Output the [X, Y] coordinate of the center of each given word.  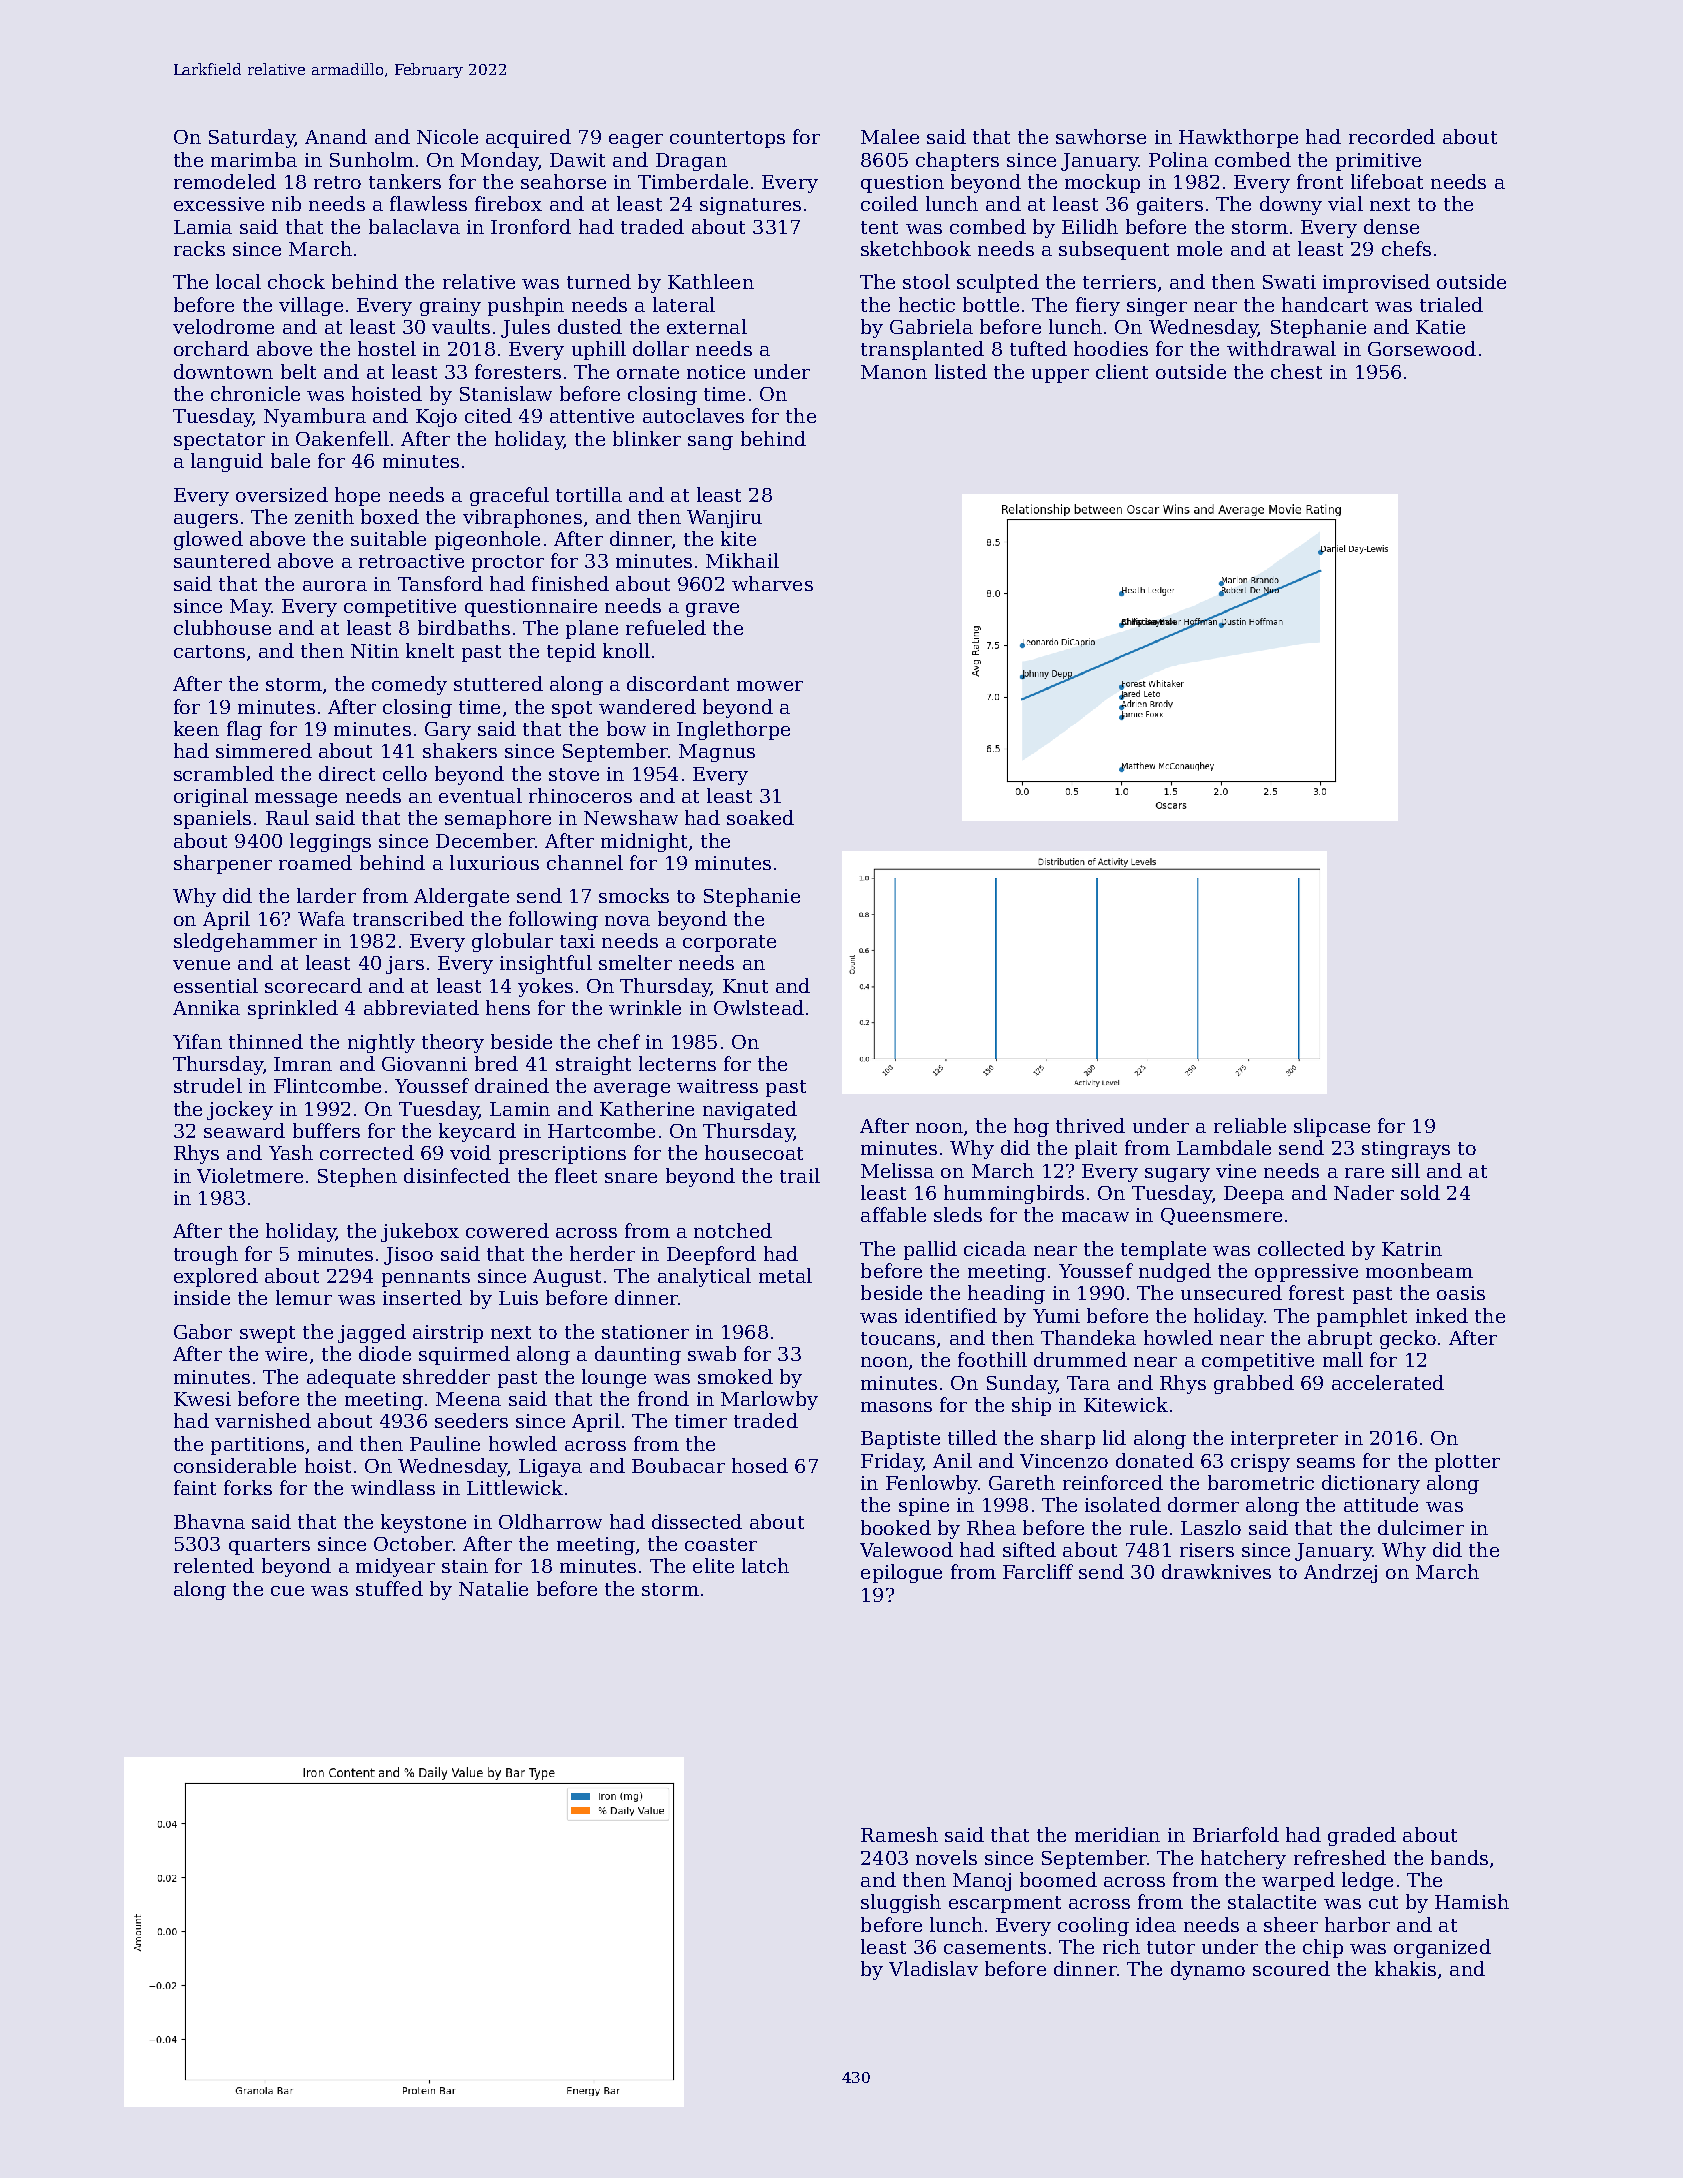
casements [995, 1947]
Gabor [203, 1331]
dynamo [1208, 1970]
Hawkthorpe [1238, 138]
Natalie [493, 1588]
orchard [211, 348]
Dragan [691, 162]
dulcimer [1421, 1527]
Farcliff [1038, 1571]
